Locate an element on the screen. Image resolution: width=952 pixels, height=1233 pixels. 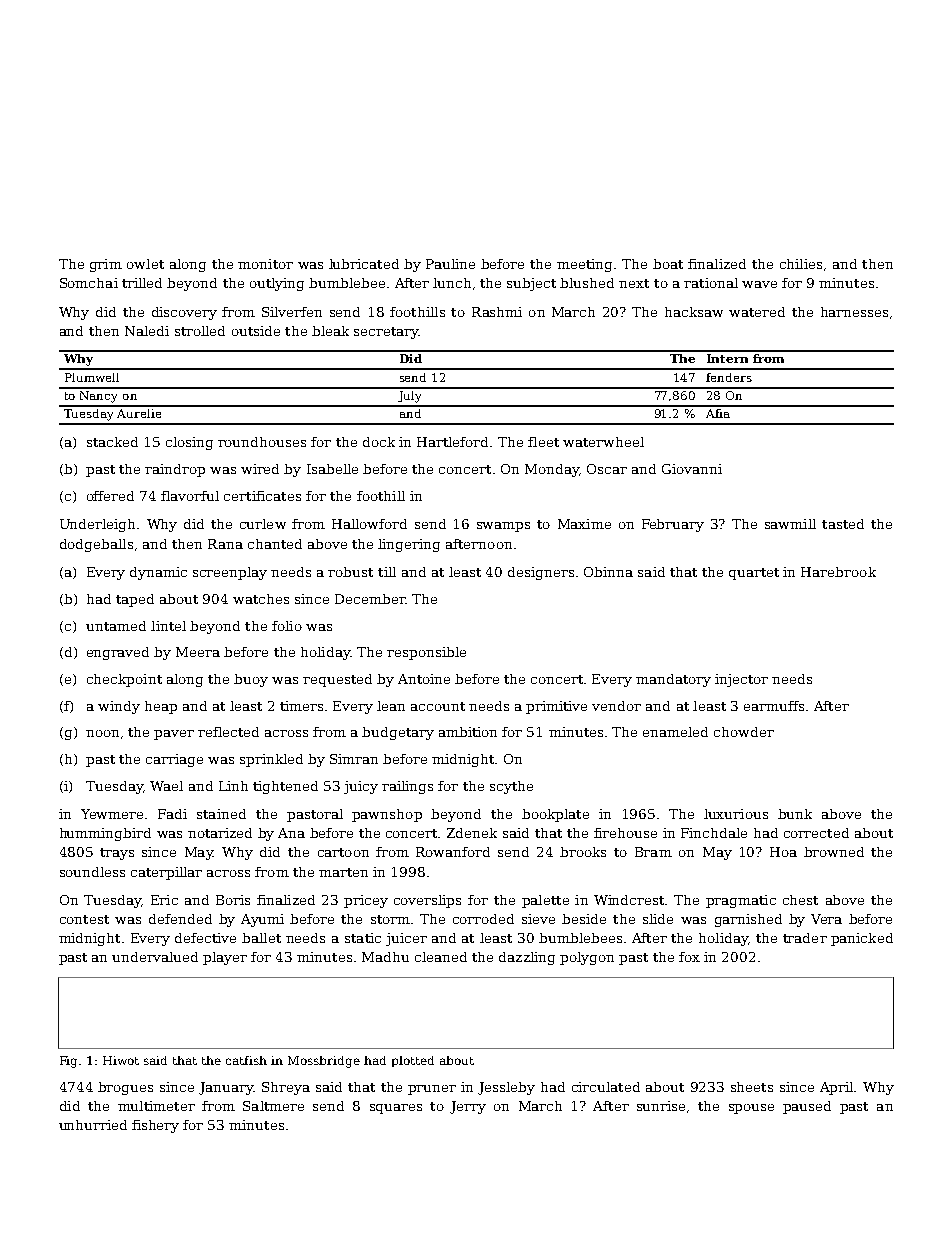
circulated is located at coordinates (606, 1087).
